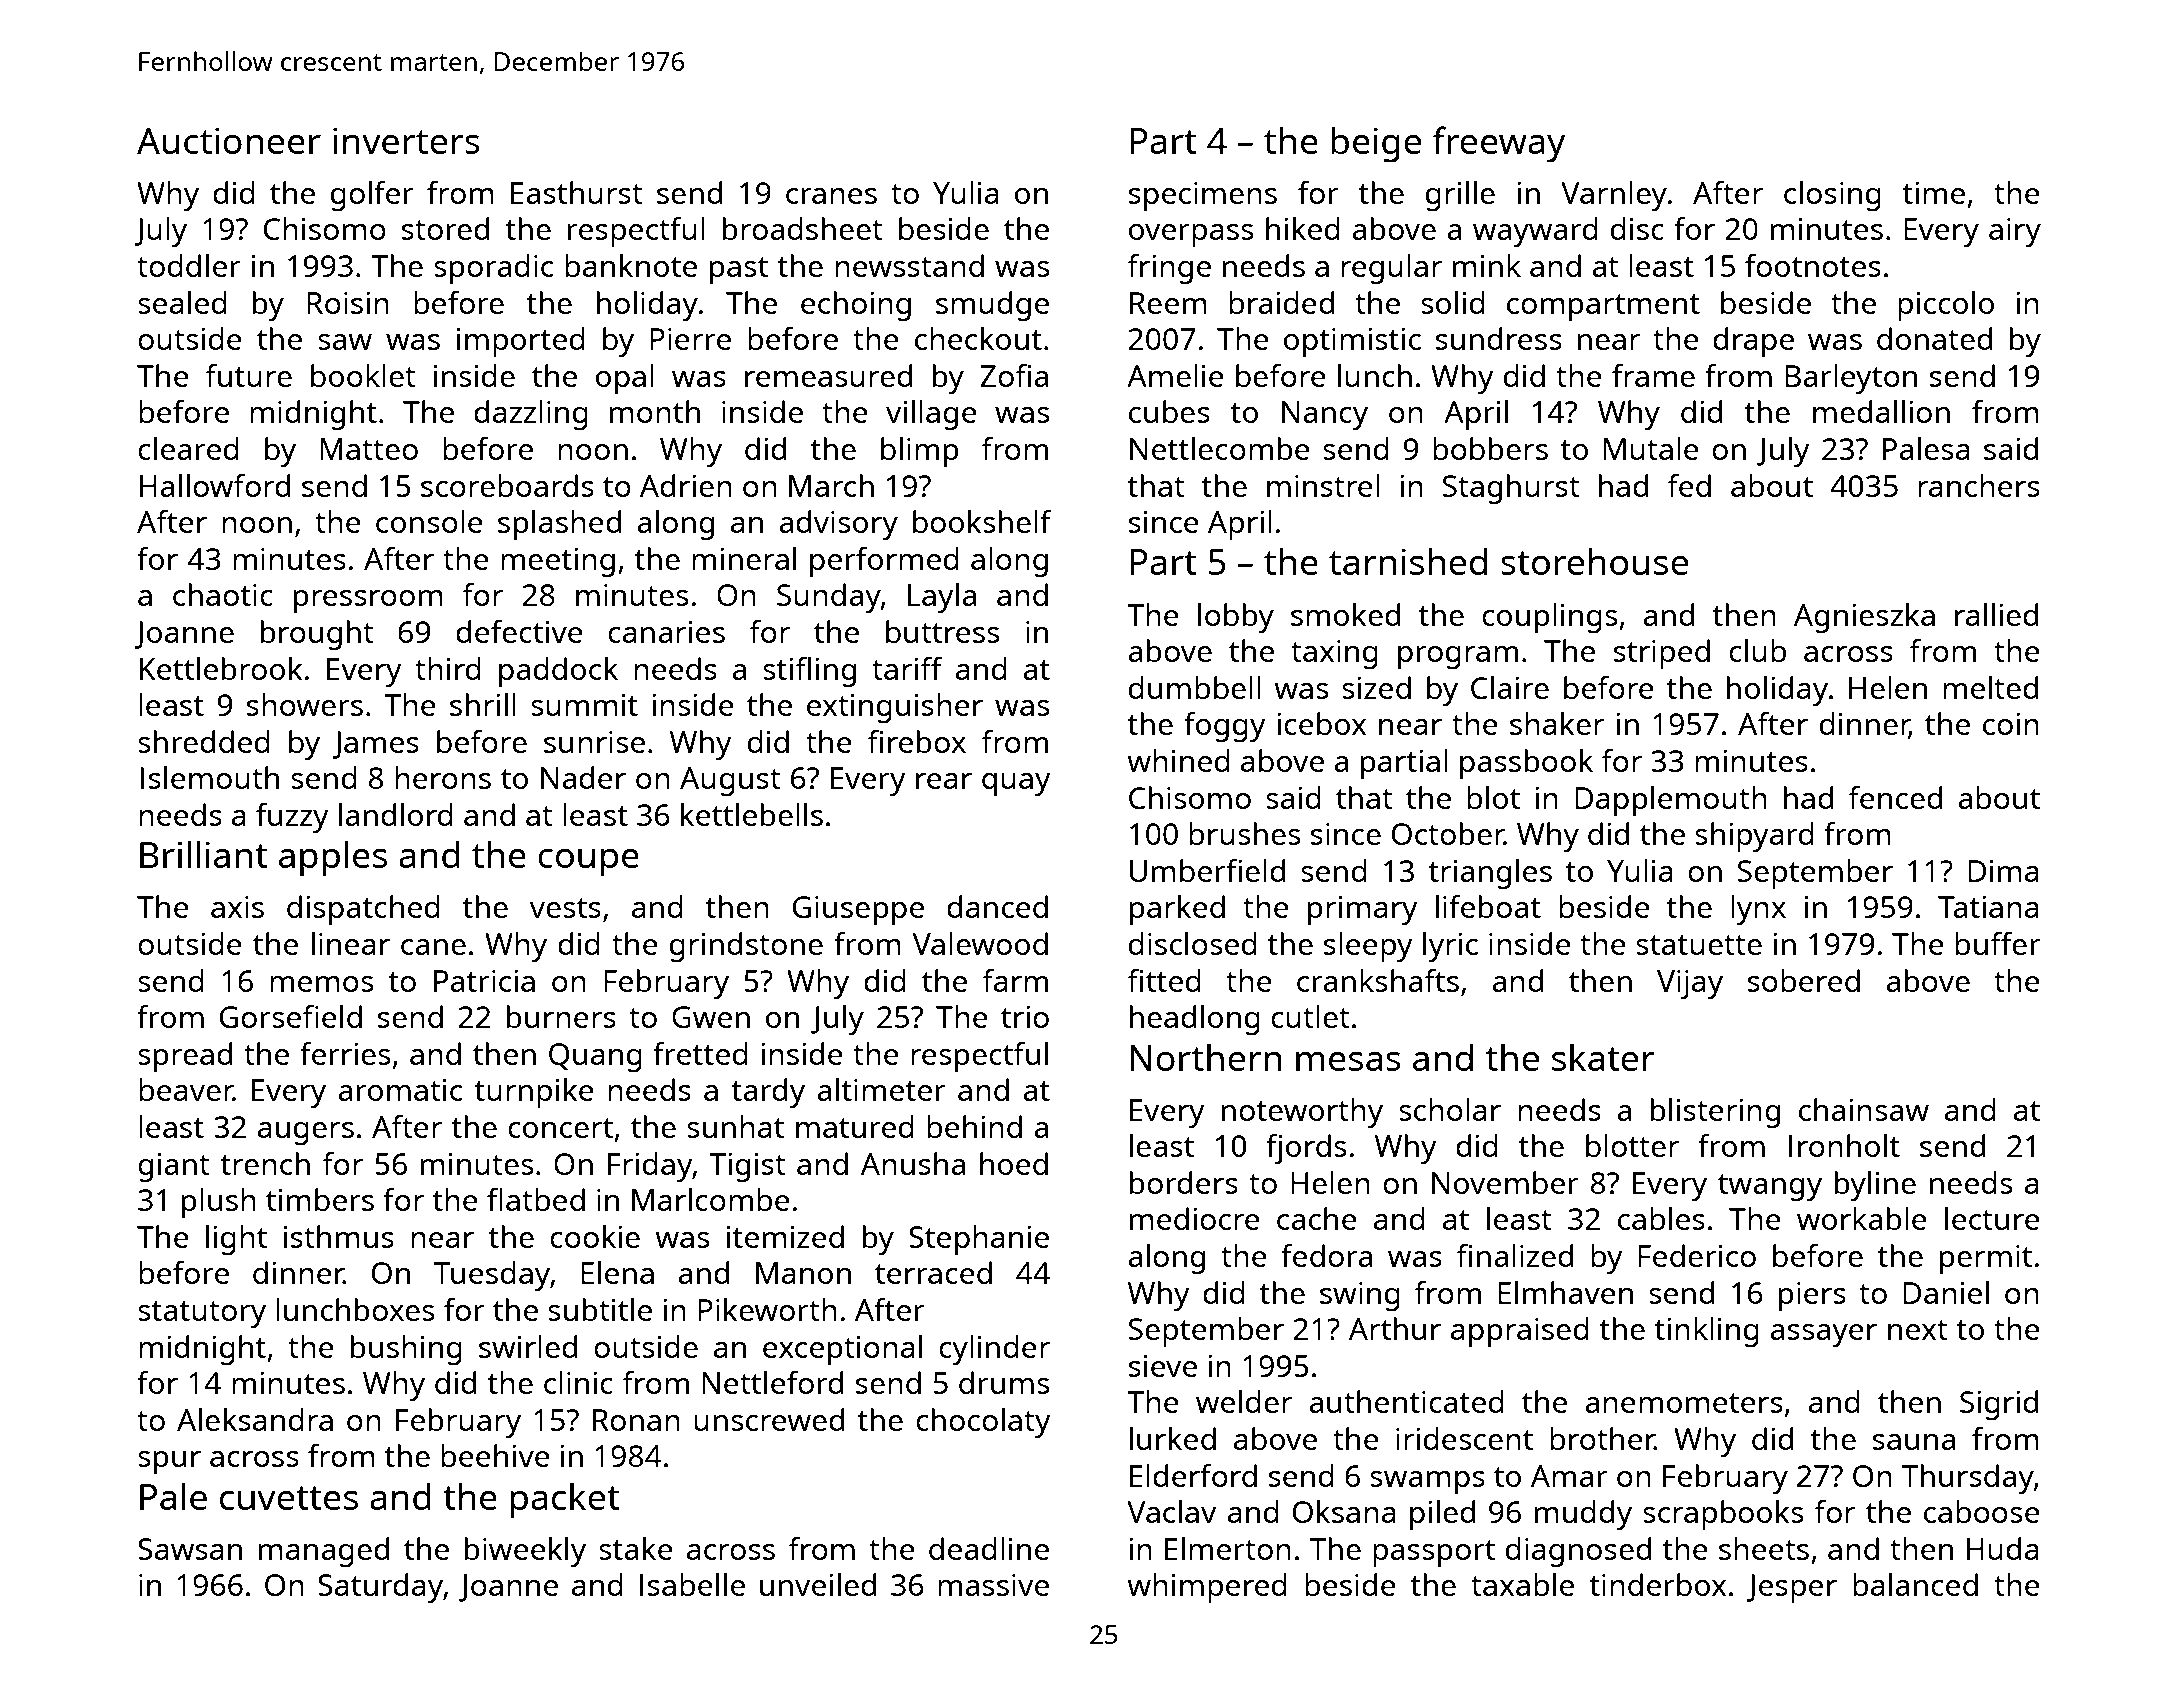 The width and height of the page is (2178, 1683). Describe the element at coordinates (1653, 375) in the page. I see `frame` at that location.
